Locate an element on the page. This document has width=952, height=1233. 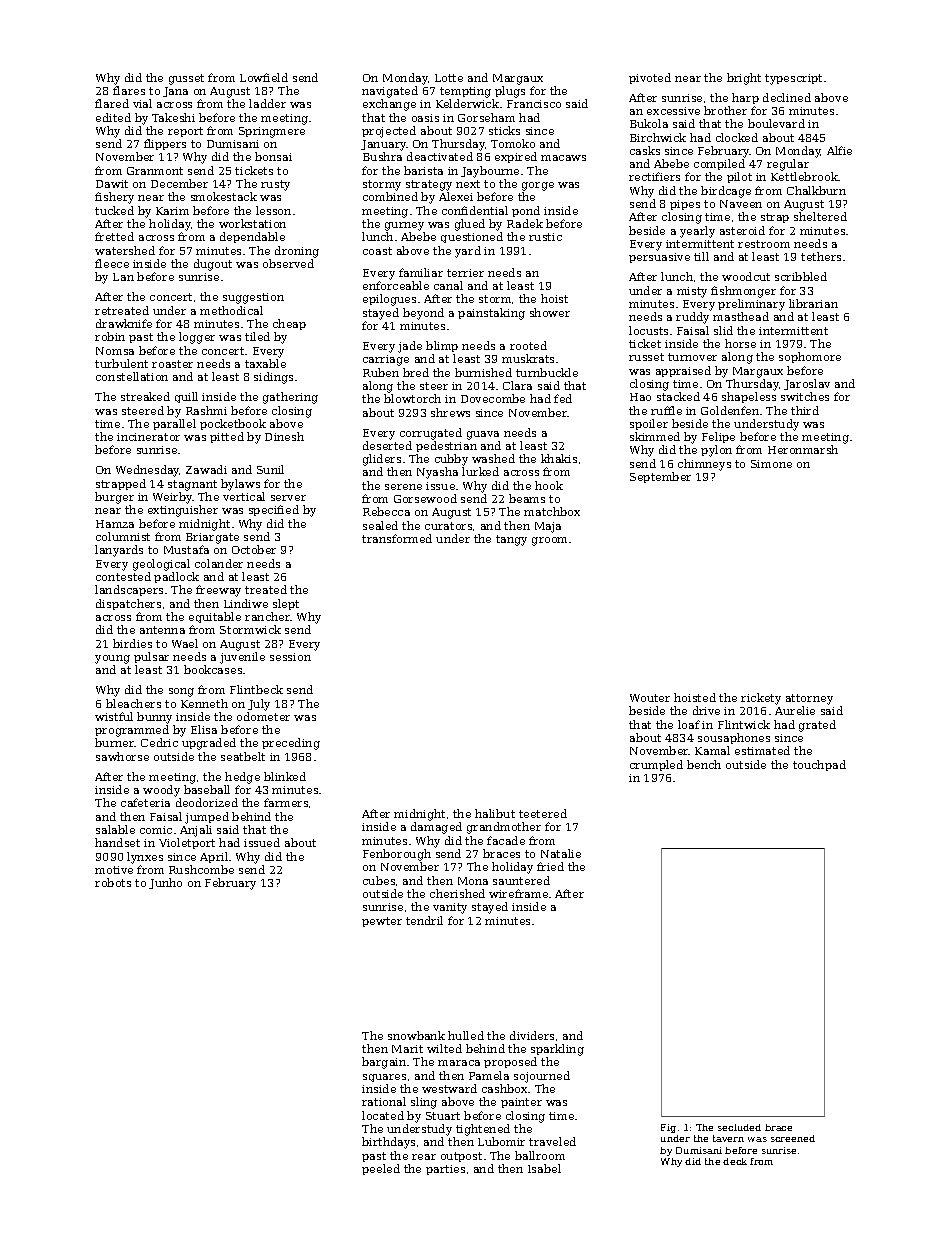
typescript is located at coordinates (793, 79).
